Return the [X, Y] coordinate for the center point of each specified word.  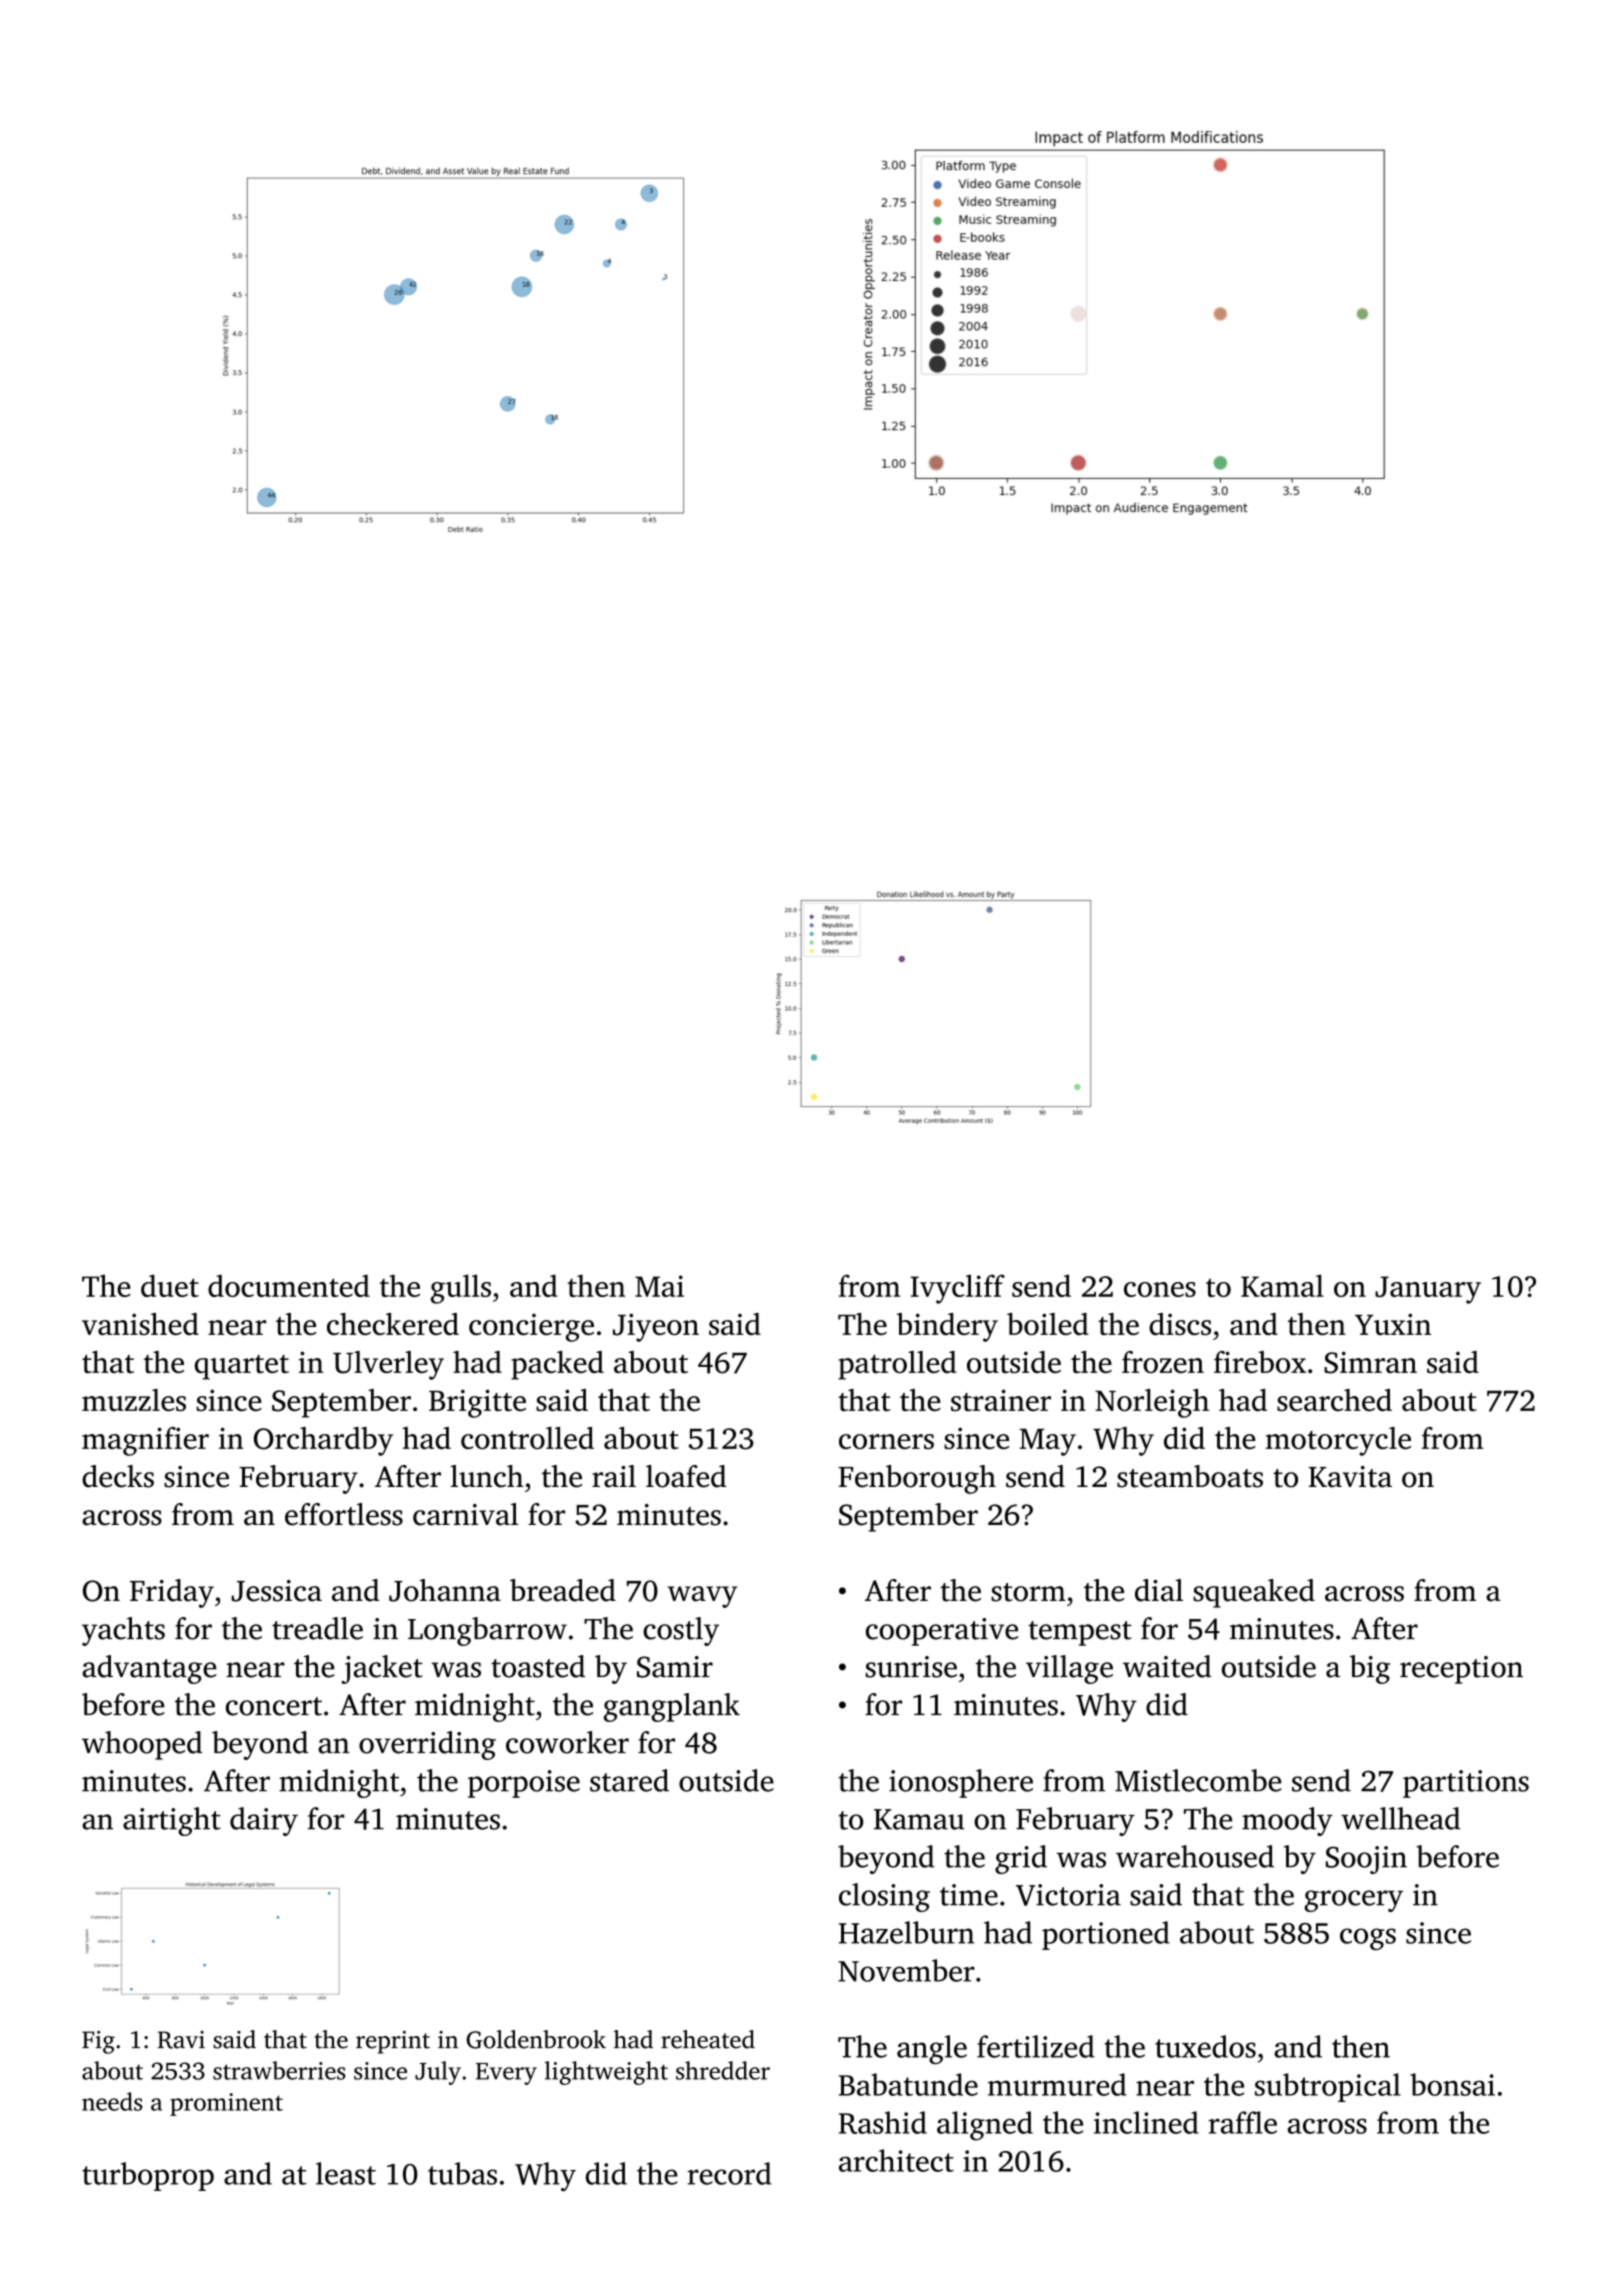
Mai [659, 1286]
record [729, 2173]
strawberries [279, 2070]
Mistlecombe [1198, 1780]
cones [1160, 1289]
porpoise [524, 1784]
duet [170, 1285]
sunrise [911, 1667]
